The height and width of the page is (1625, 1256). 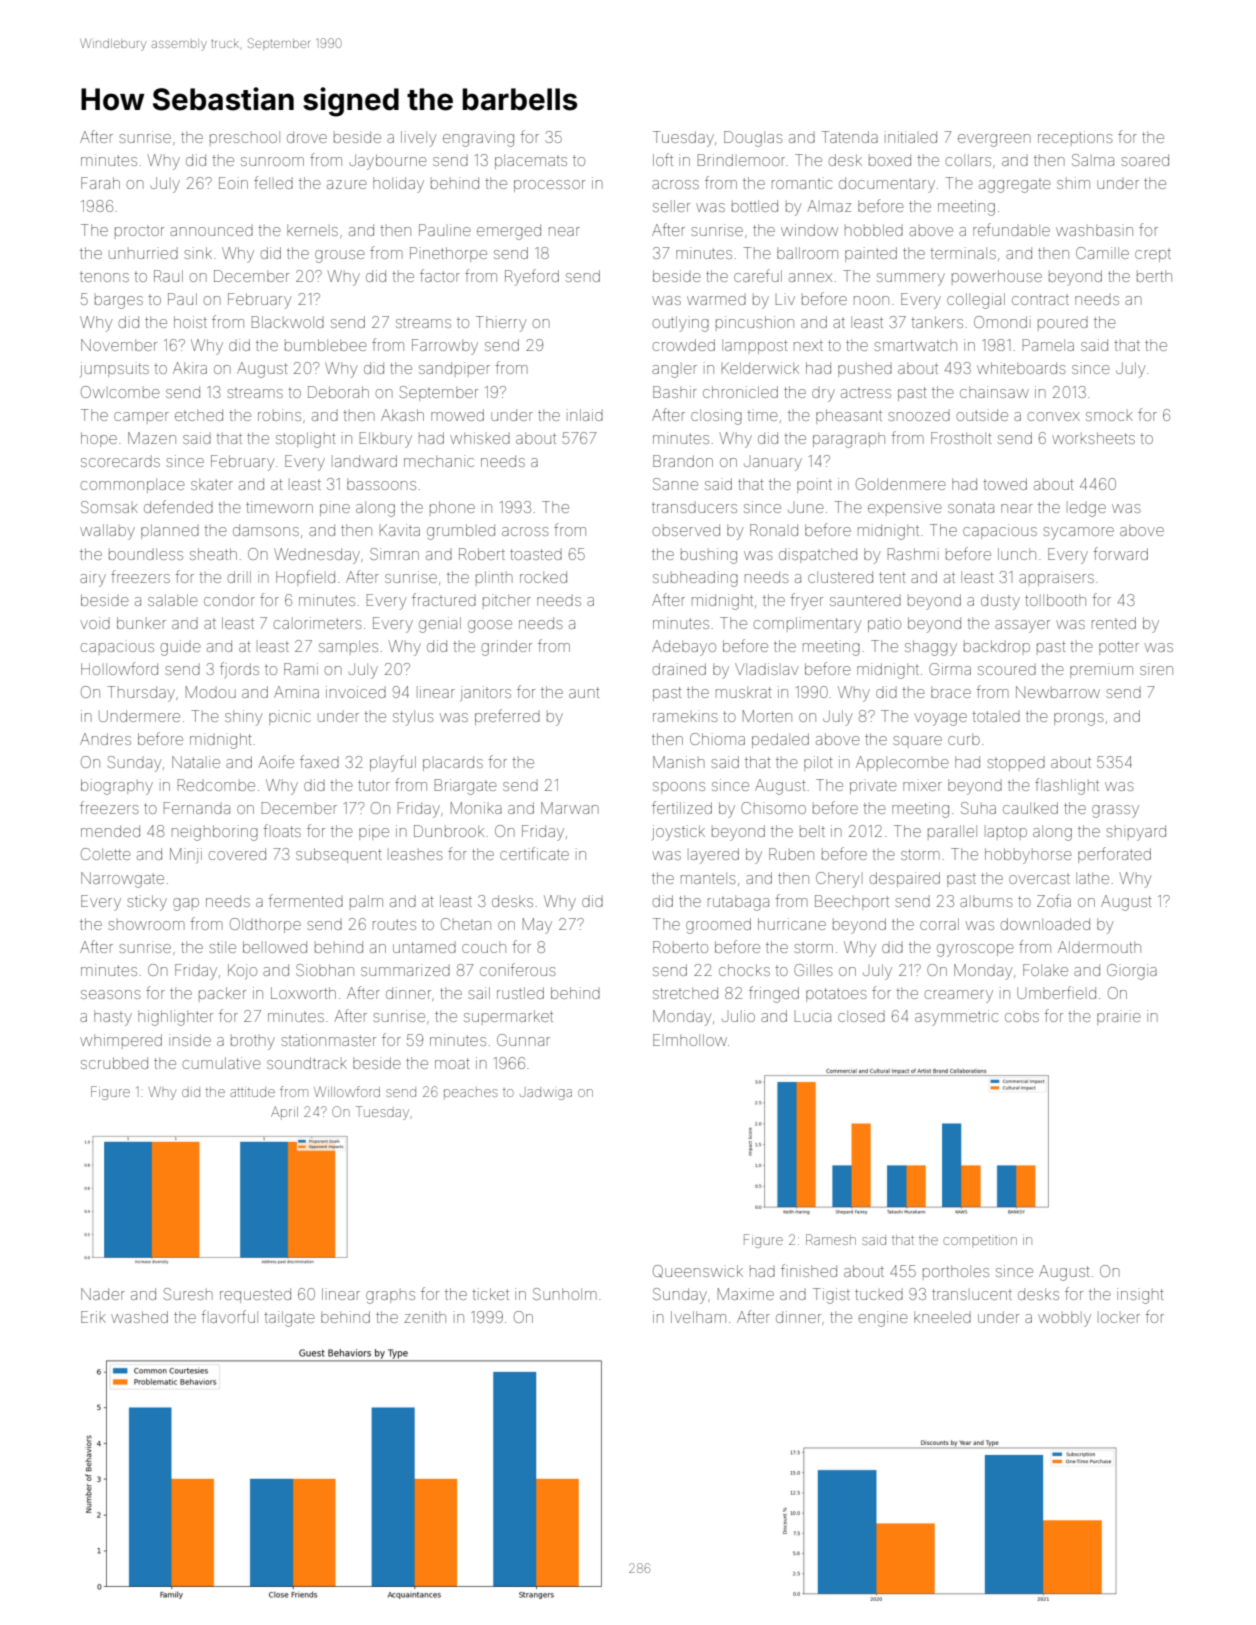 What do you see at coordinates (679, 669) in the page?
I see `drained` at bounding box center [679, 669].
